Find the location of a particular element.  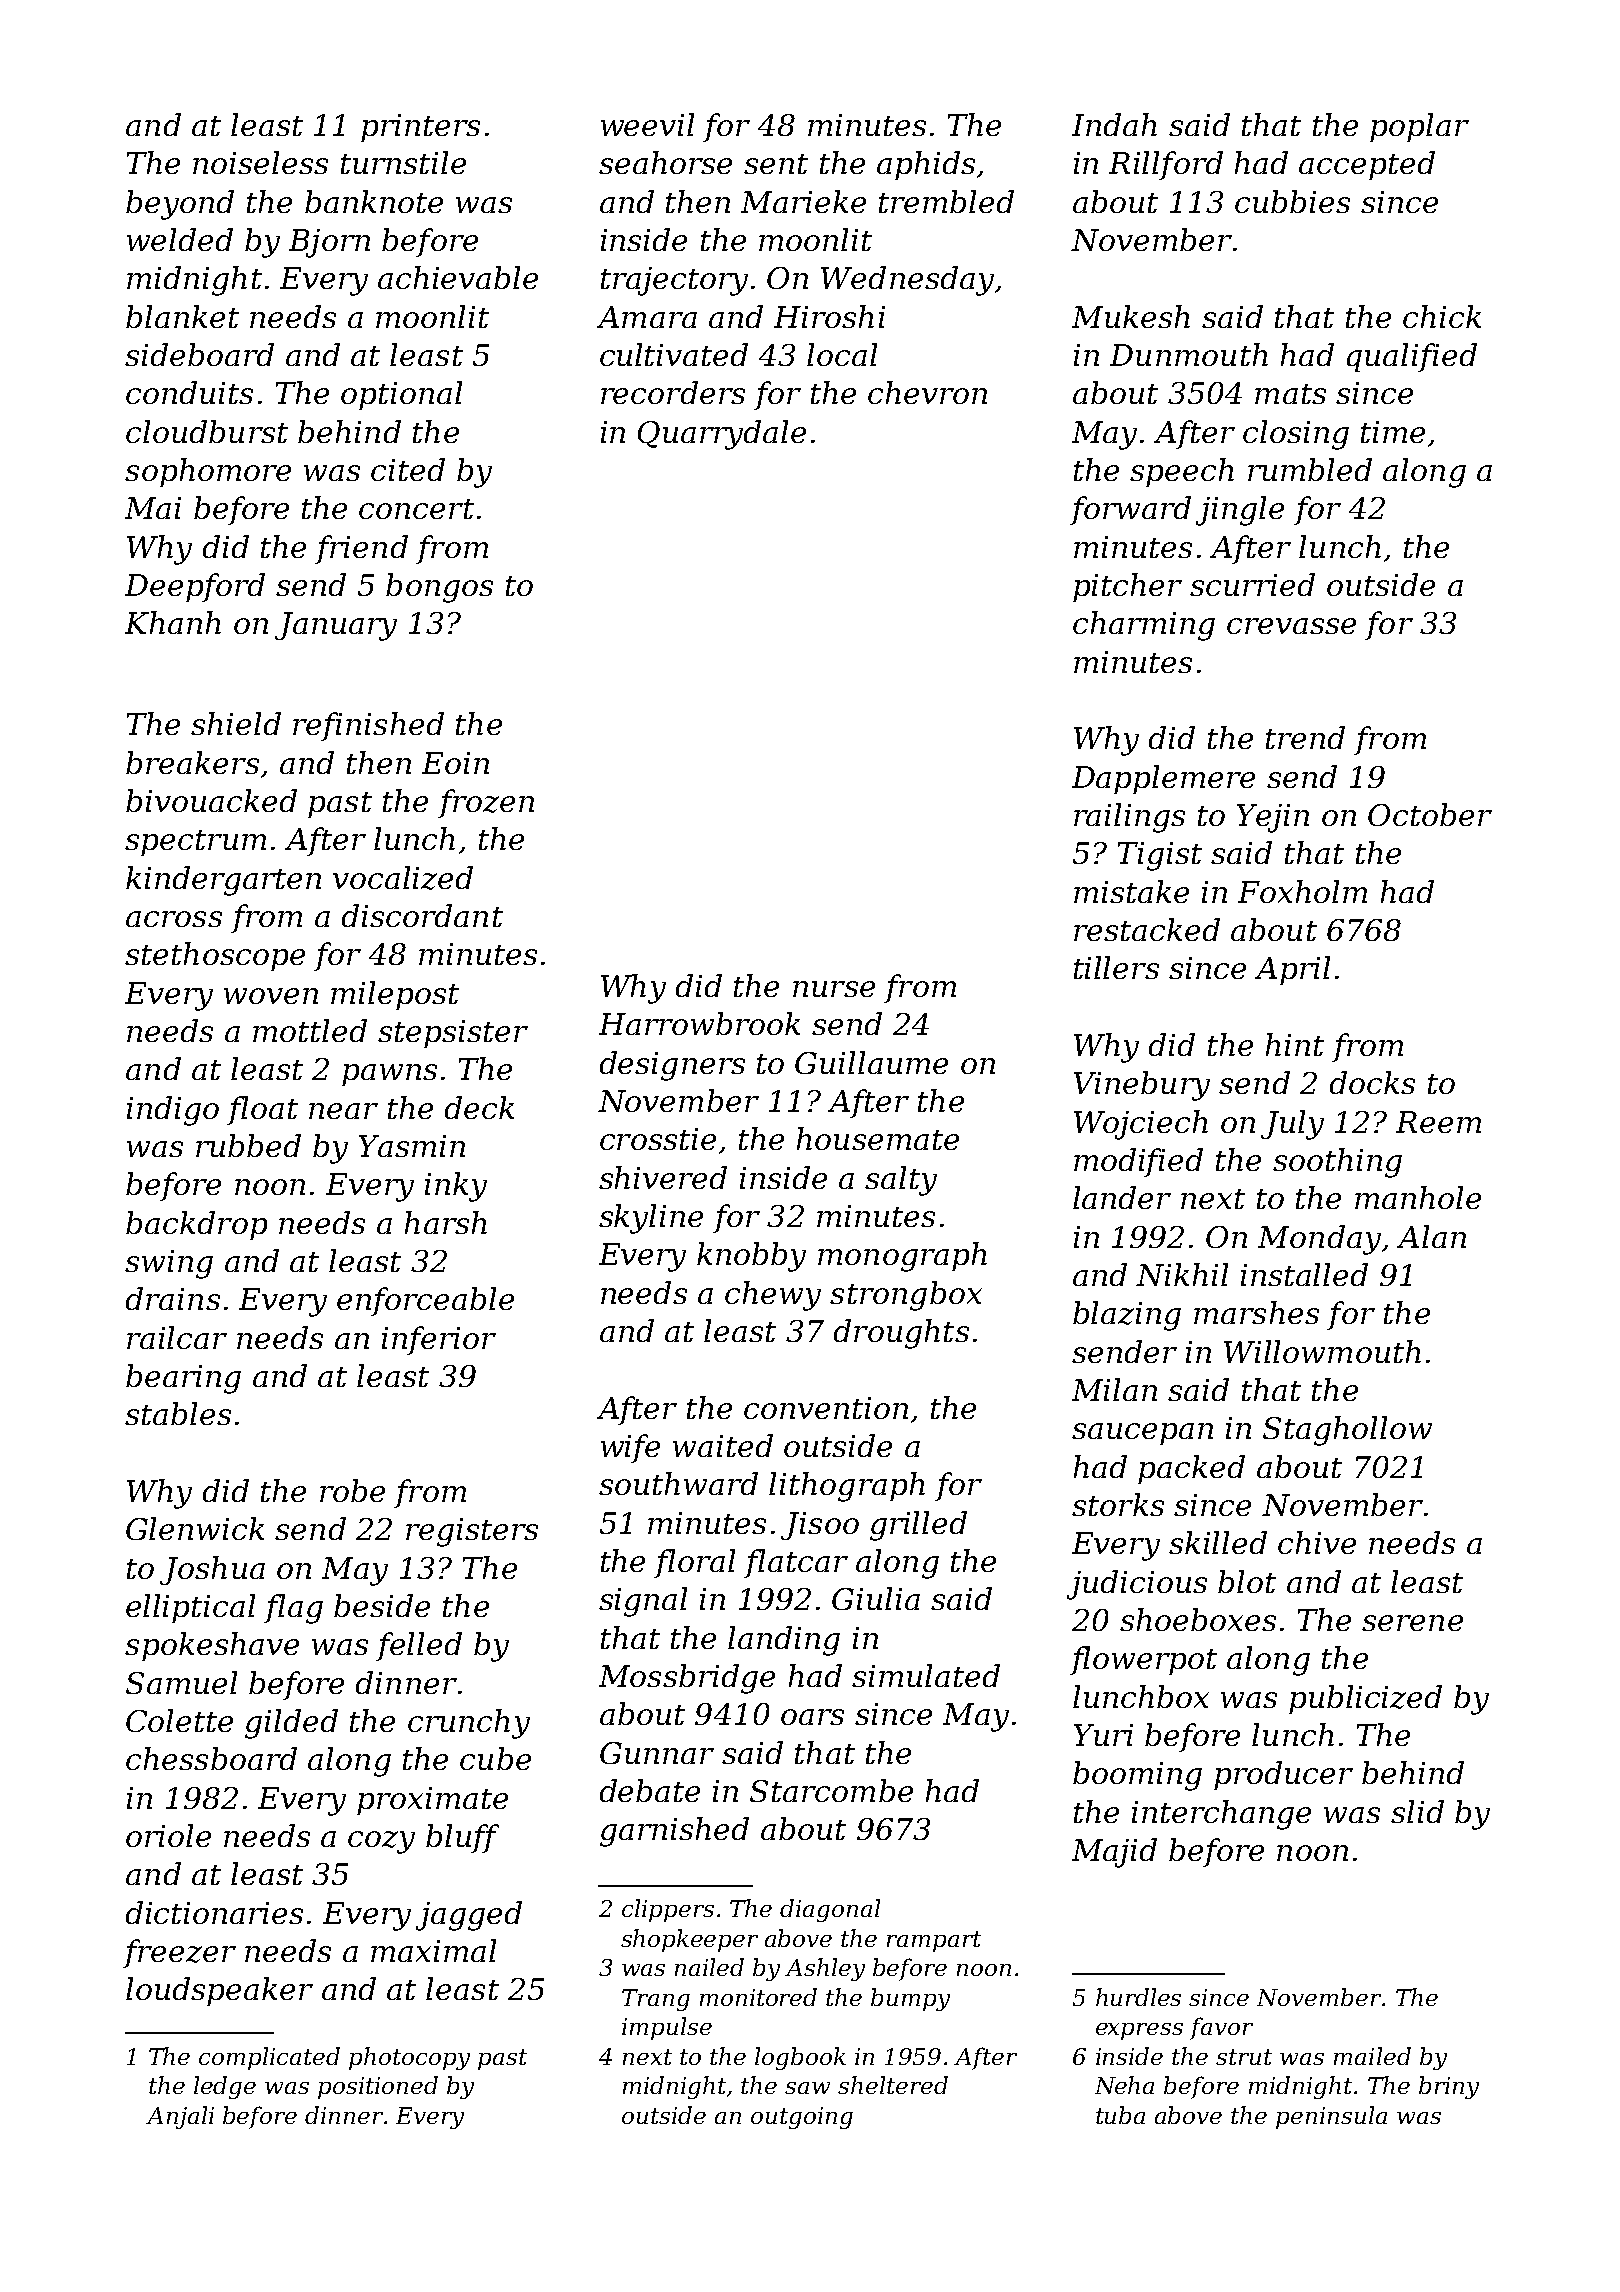

Reem is located at coordinates (1438, 1122).
